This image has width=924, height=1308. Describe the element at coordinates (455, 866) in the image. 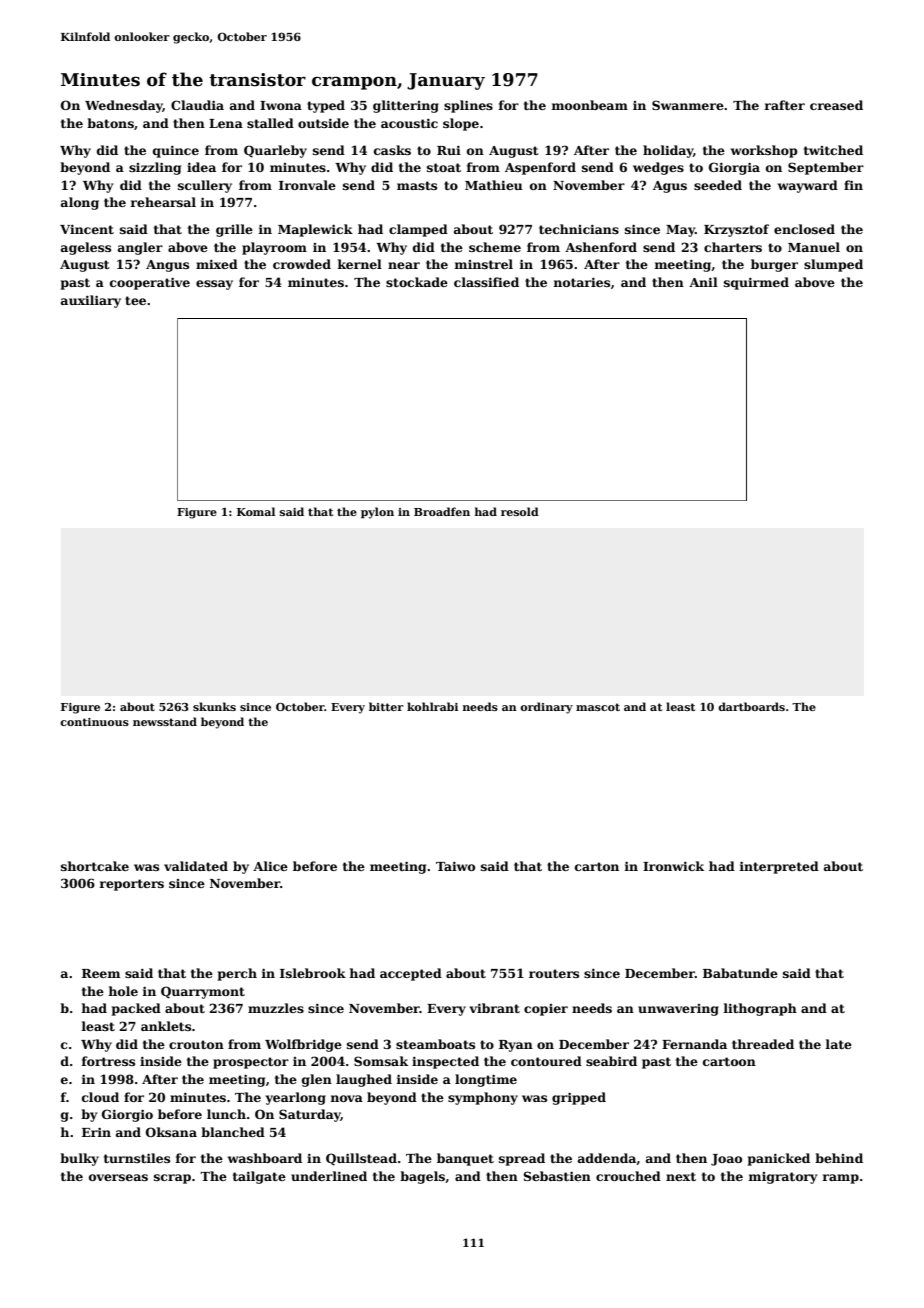

I see `Taiwo` at that location.
